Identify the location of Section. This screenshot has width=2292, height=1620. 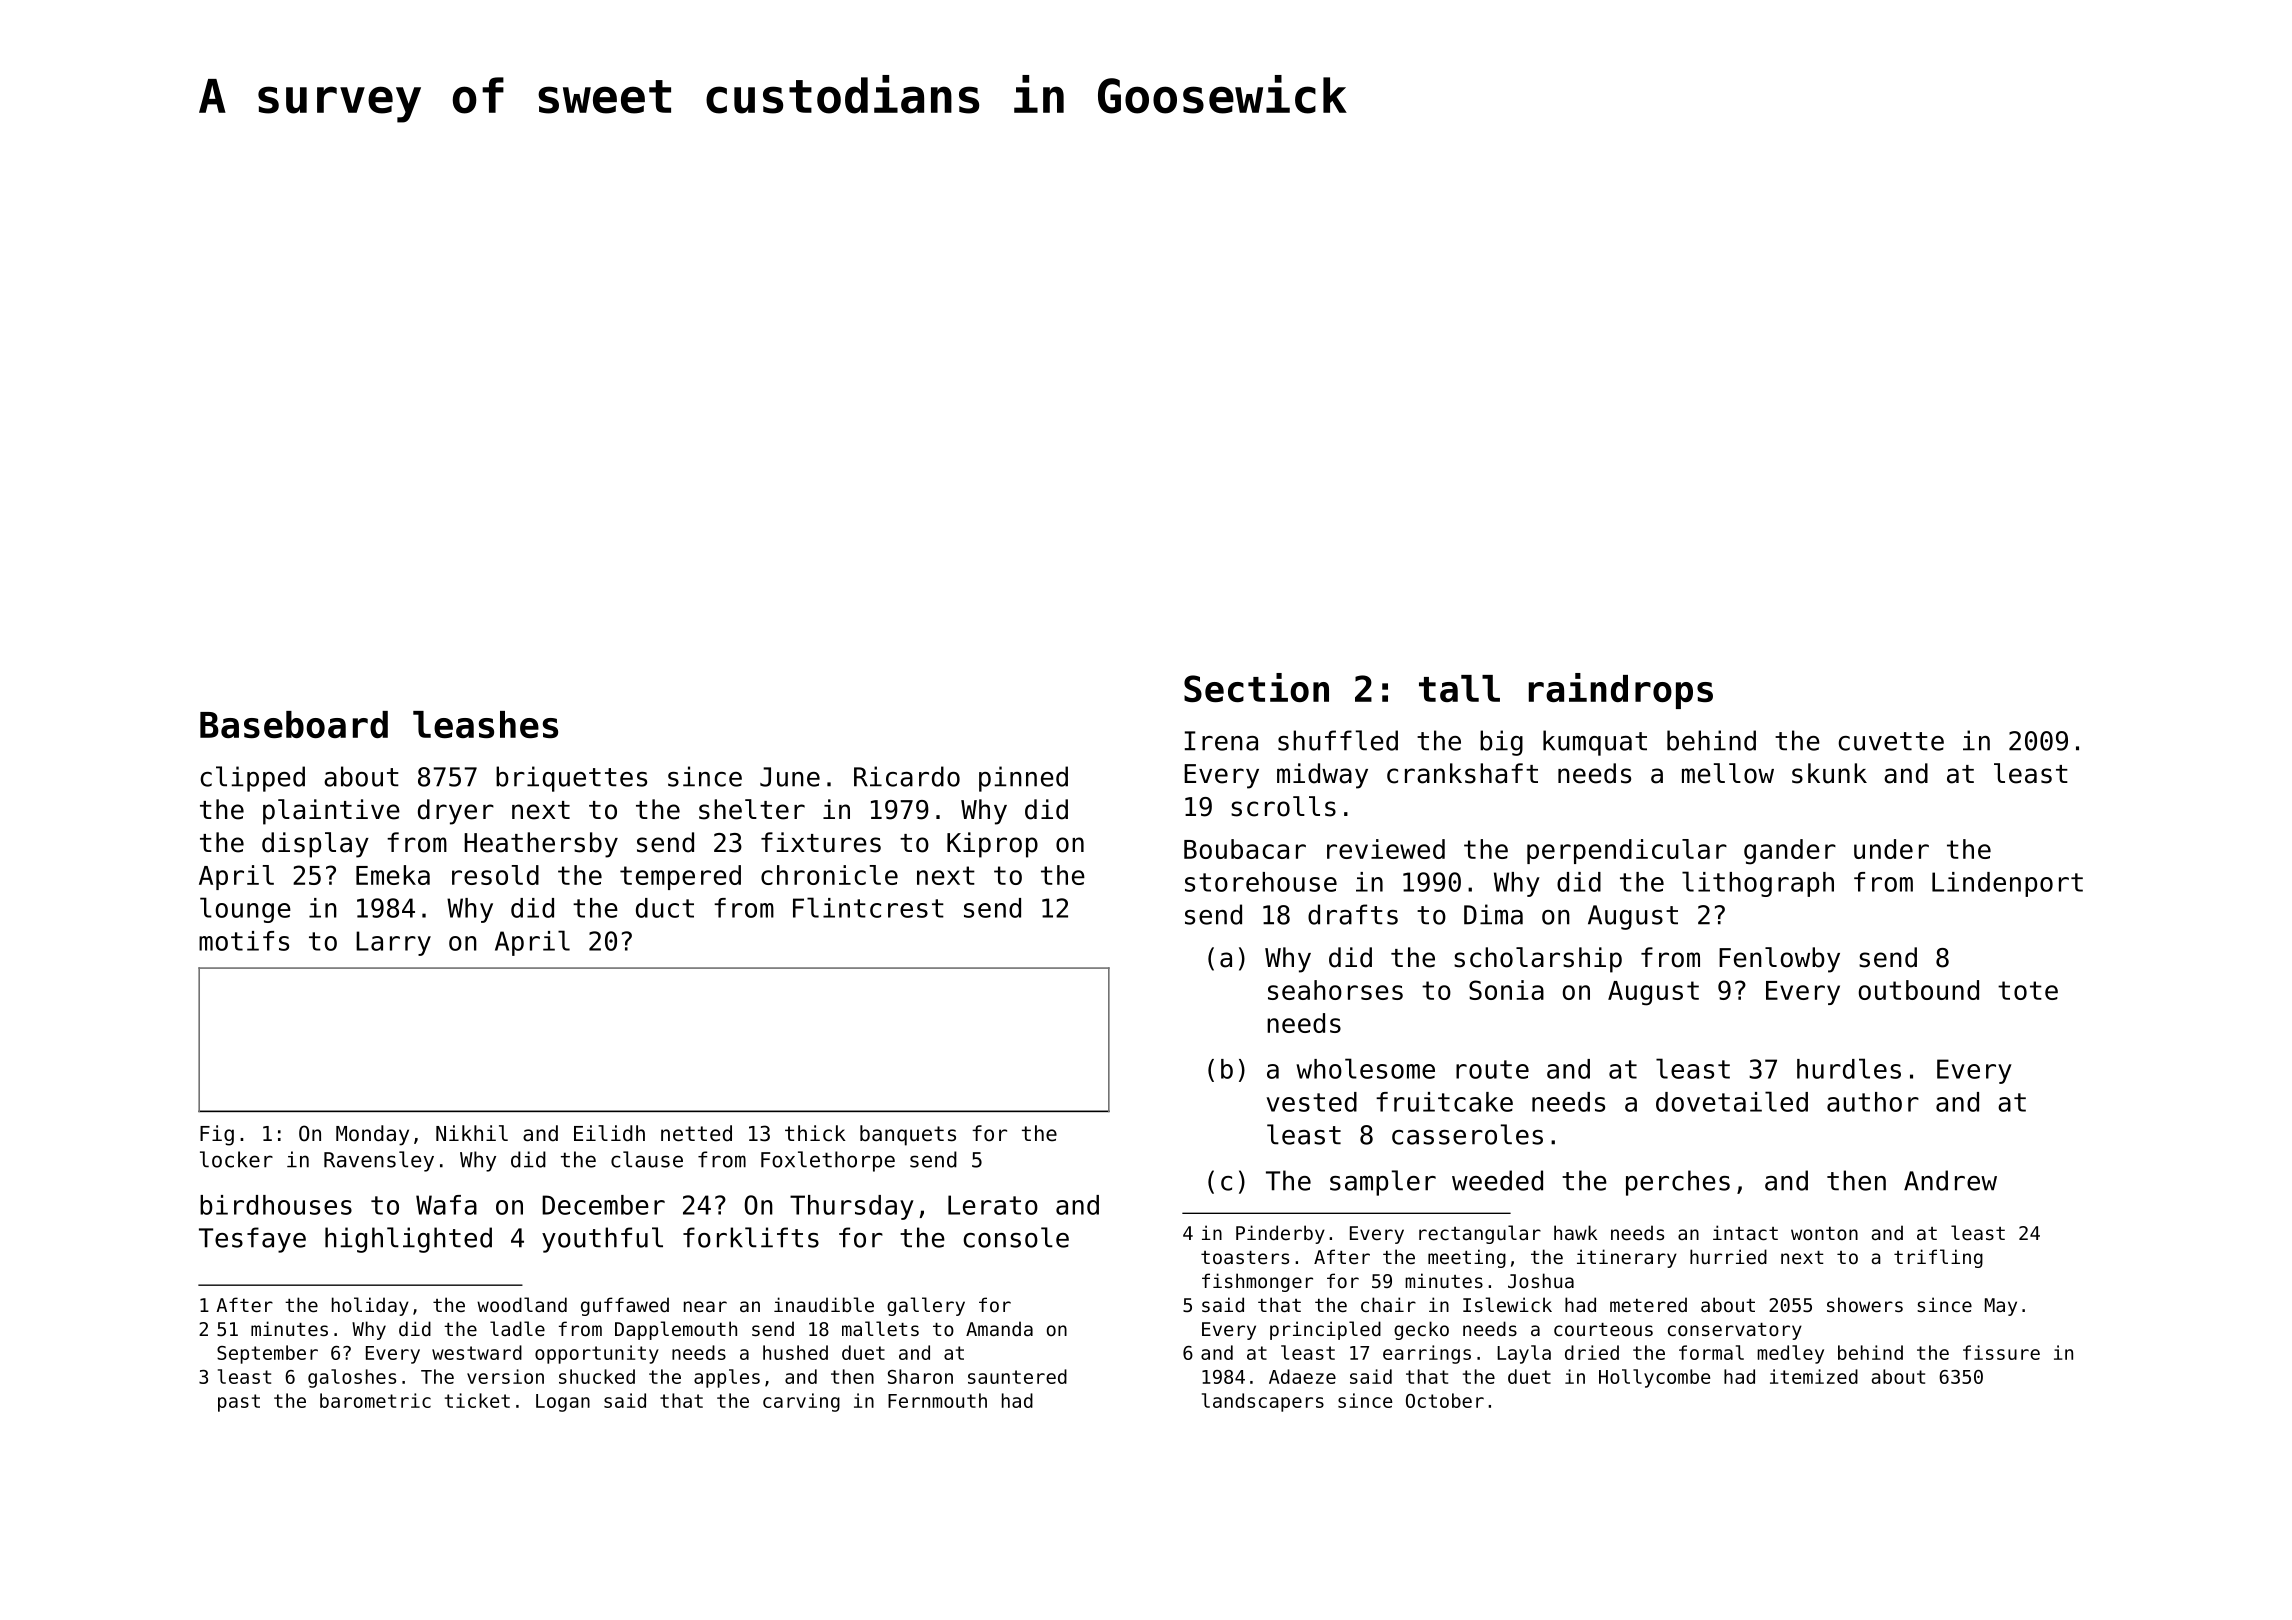
(1256, 687).
